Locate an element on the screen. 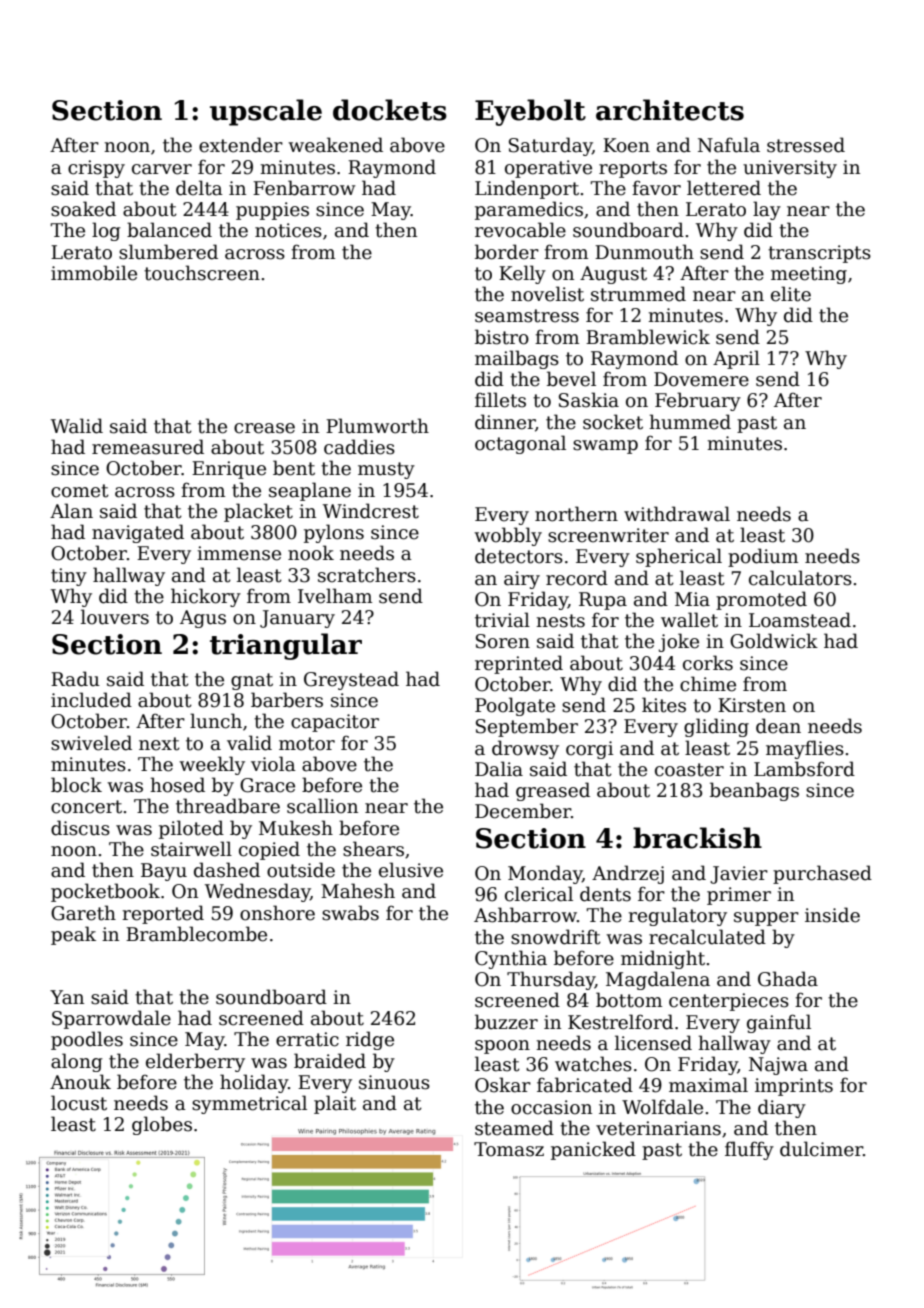 The image size is (924, 1308). threadbare is located at coordinates (228, 806).
